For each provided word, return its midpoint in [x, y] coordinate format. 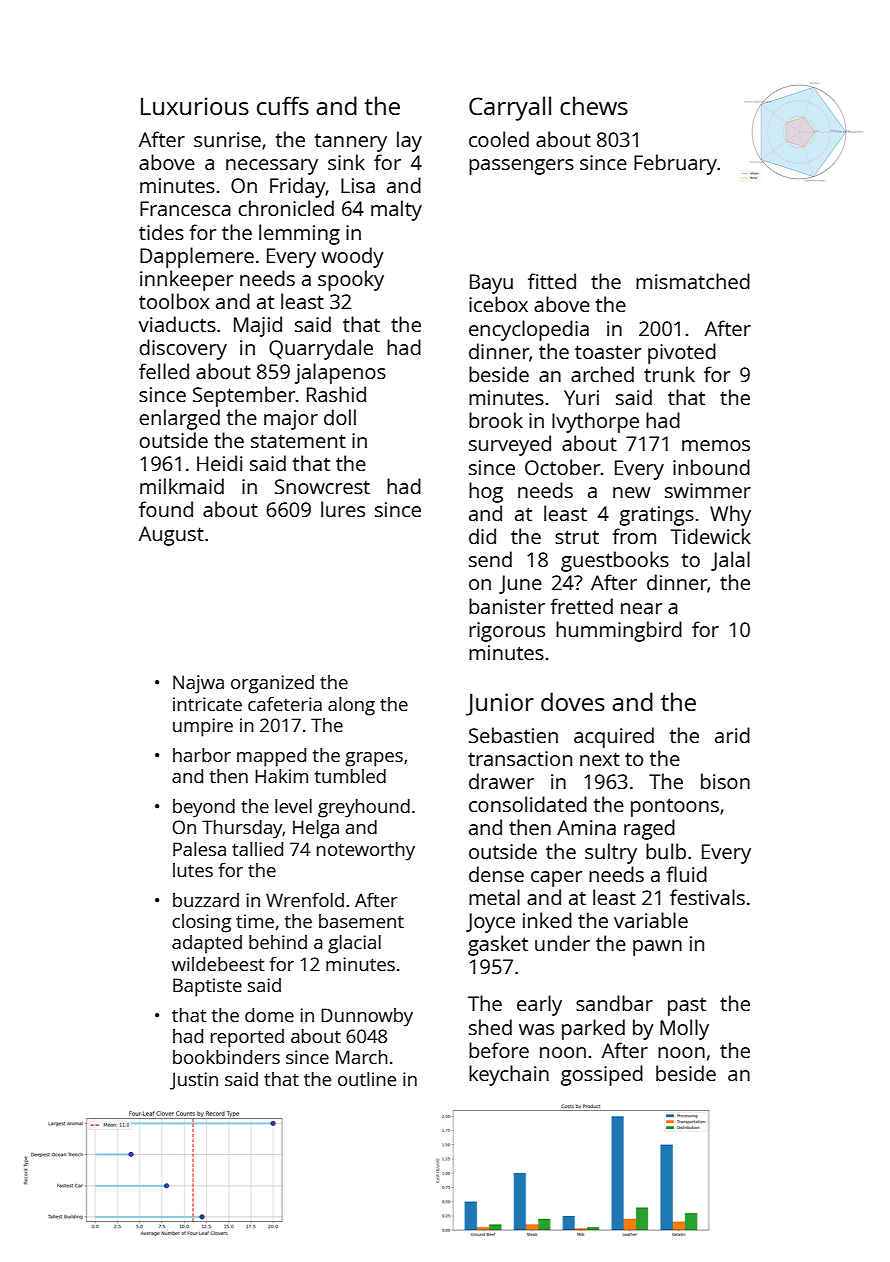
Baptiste [207, 987]
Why [730, 515]
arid [732, 735]
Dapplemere [197, 257]
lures [343, 509]
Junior [500, 704]
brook [496, 420]
